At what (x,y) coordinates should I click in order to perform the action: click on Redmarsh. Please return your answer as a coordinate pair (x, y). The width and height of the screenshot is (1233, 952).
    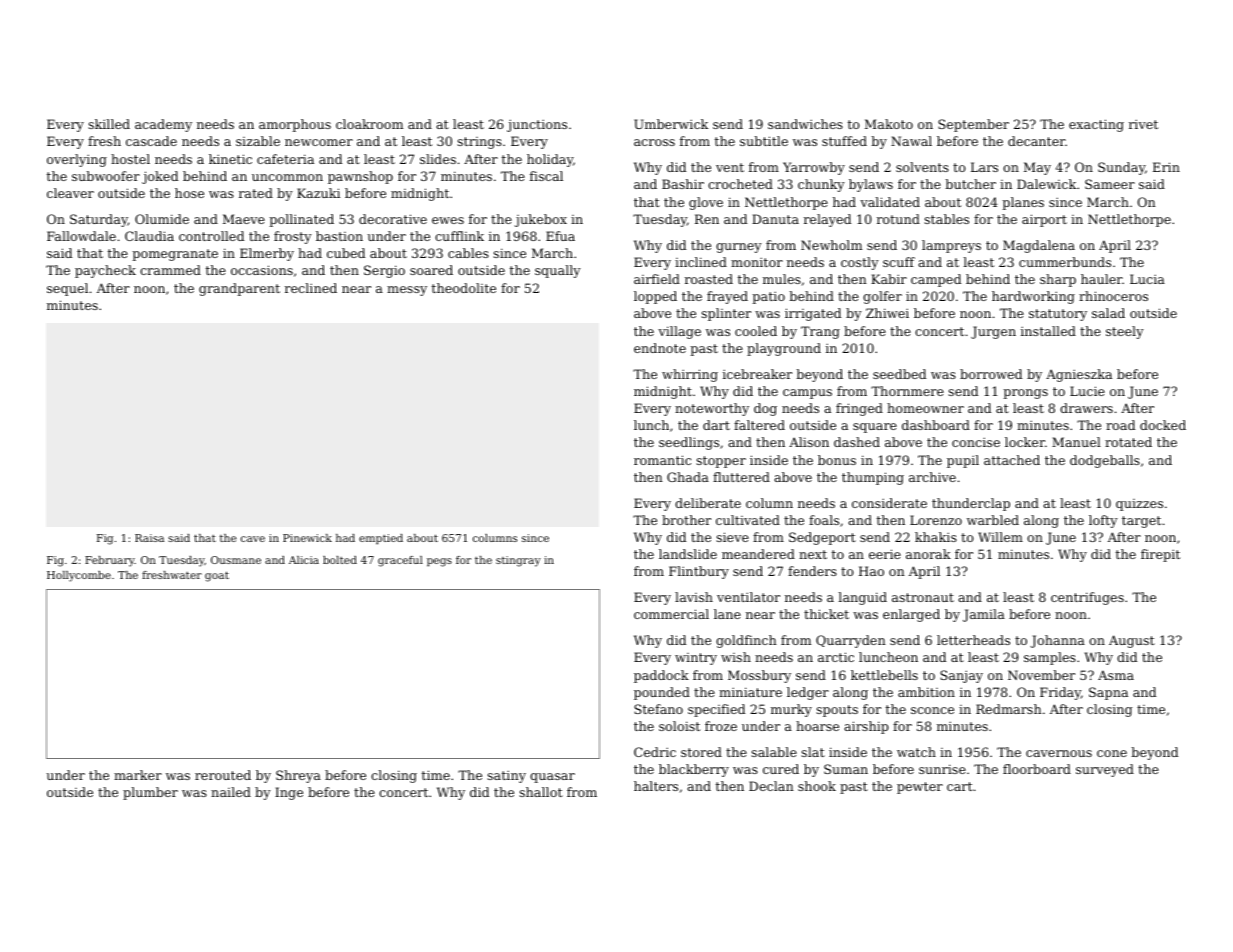
    Looking at the image, I should click on (1009, 709).
